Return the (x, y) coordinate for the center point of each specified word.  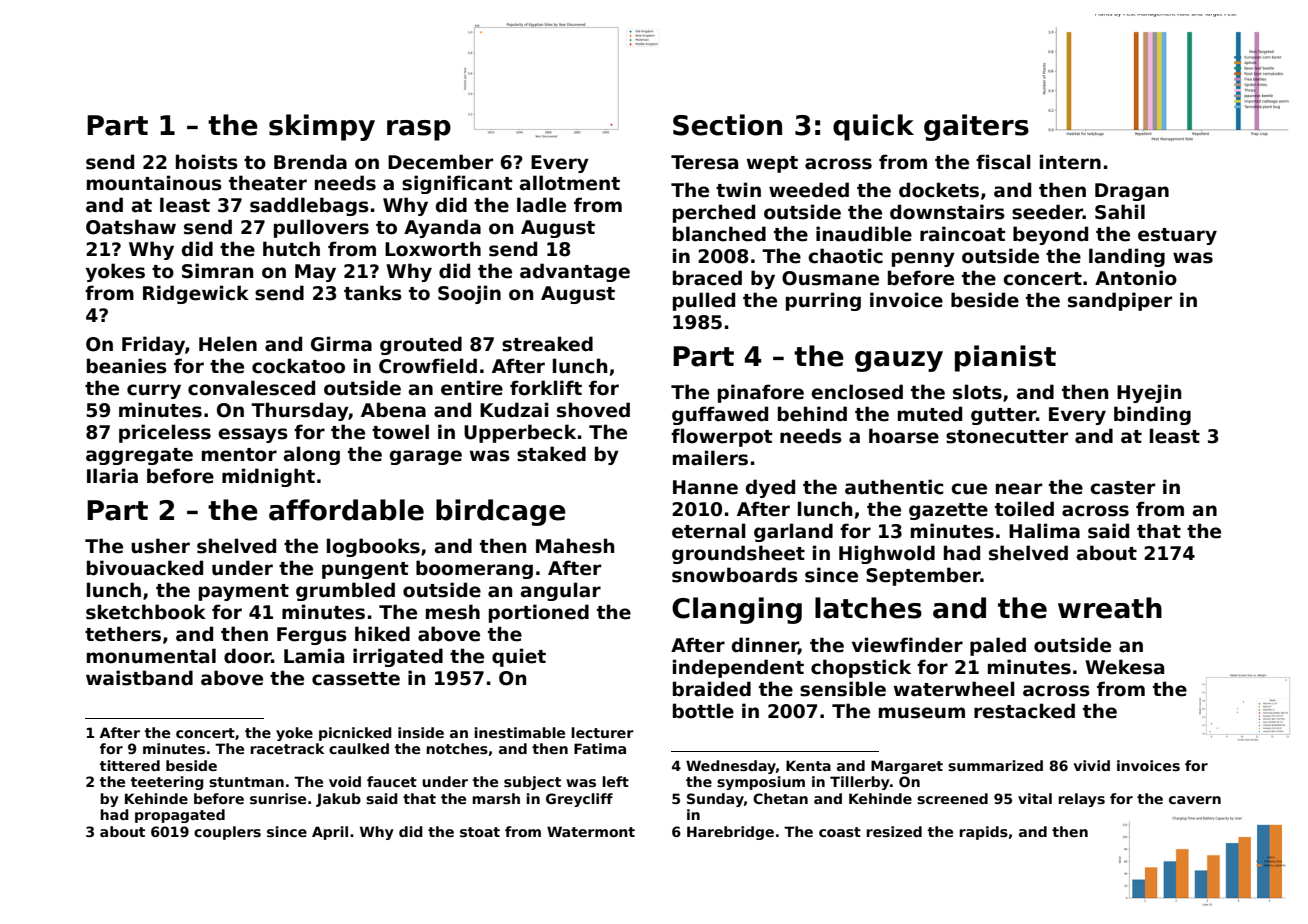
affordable (346, 510)
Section (727, 125)
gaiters (976, 127)
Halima (1044, 531)
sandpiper (1120, 301)
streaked (547, 344)
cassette (356, 679)
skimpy (322, 127)
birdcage (501, 512)
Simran (217, 271)
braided (712, 689)
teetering (167, 783)
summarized (995, 765)
